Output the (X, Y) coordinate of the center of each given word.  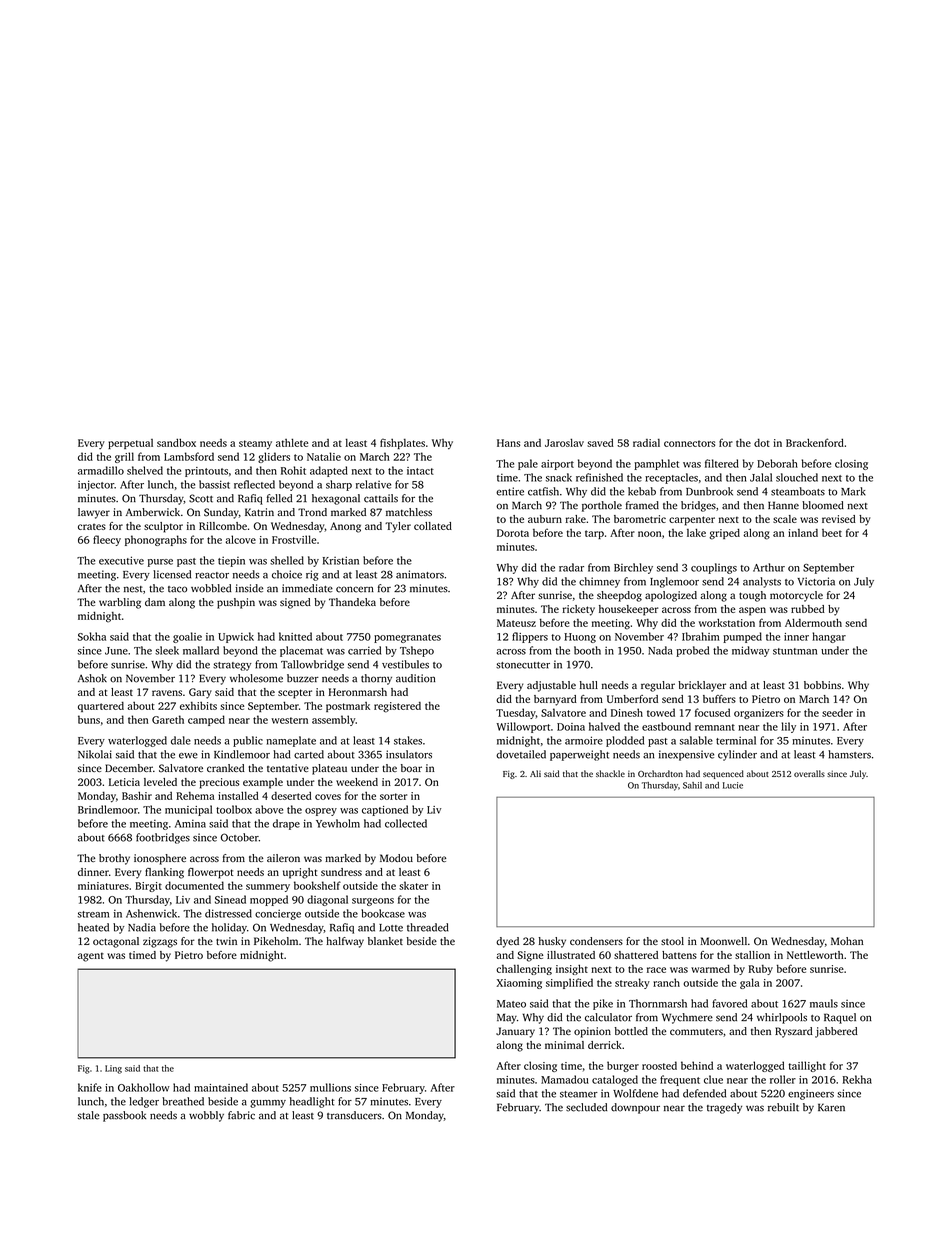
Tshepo (417, 651)
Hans (508, 443)
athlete (292, 443)
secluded (586, 1107)
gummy (268, 1104)
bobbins (822, 685)
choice (287, 574)
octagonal (116, 942)
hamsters (849, 754)
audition (415, 678)
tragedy (724, 1108)
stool (672, 941)
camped (206, 720)
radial (646, 443)
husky (552, 942)
